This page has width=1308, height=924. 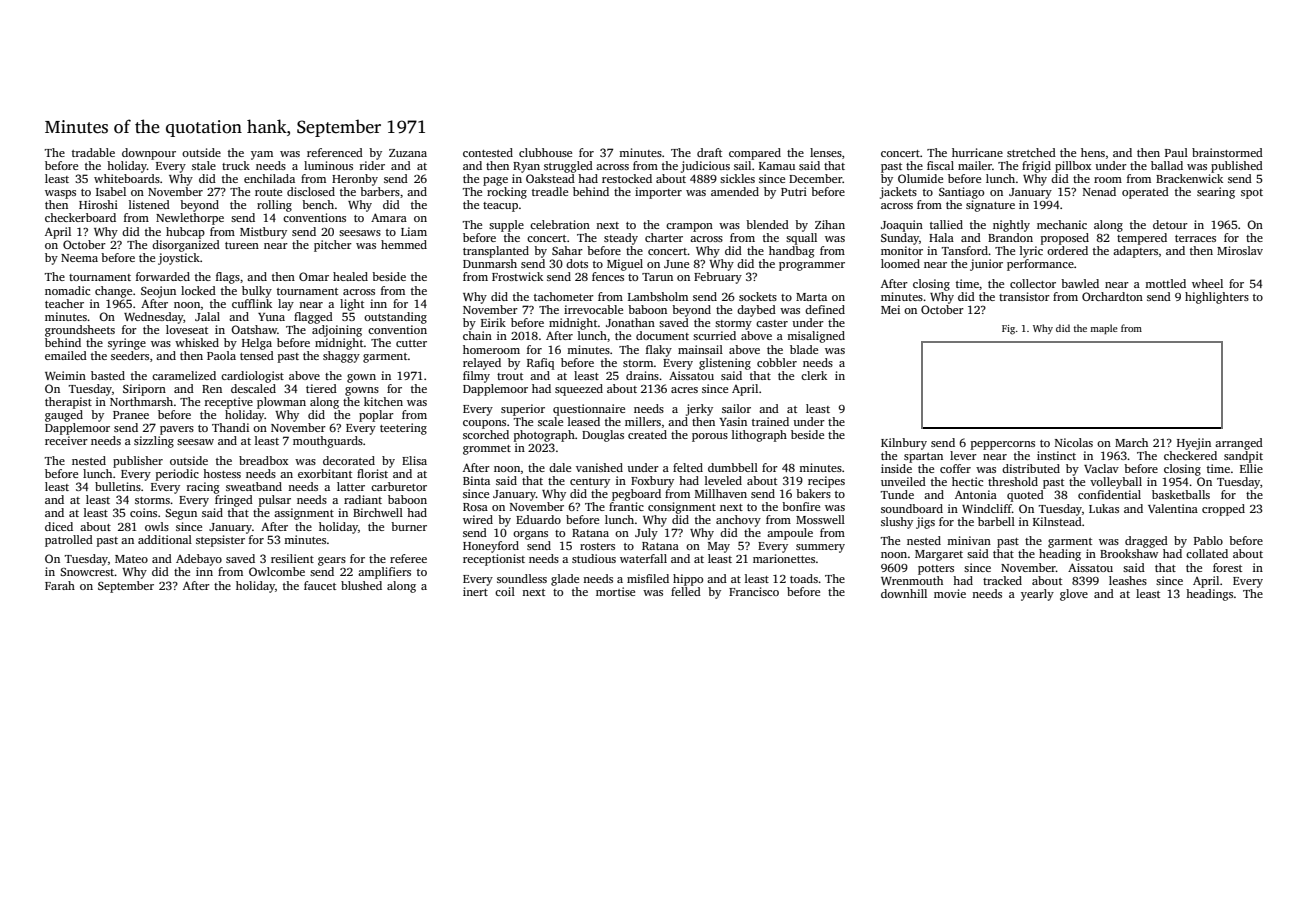 I want to click on dumbbell, so click(x=733, y=467).
